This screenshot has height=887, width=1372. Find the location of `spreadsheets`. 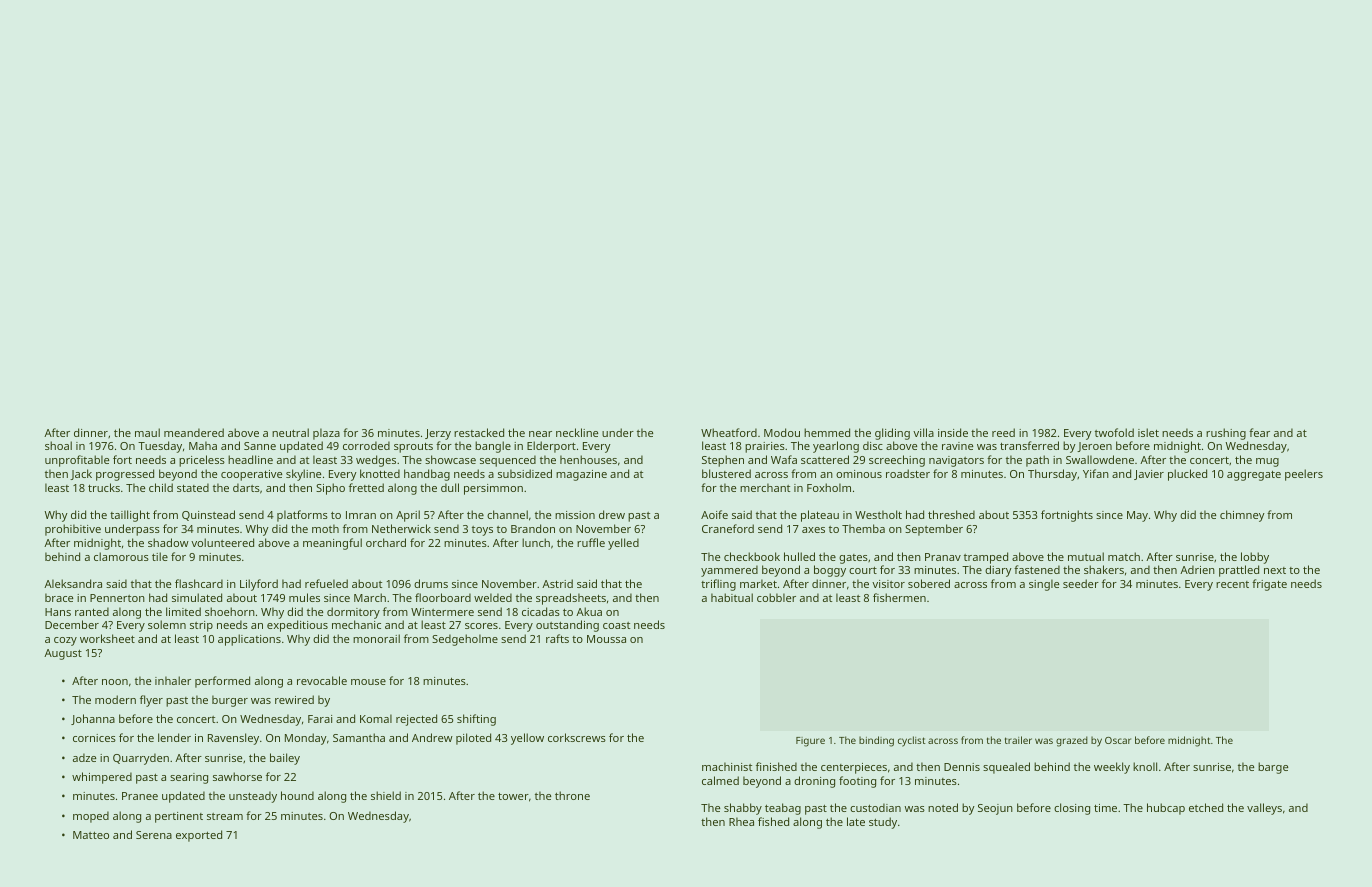

spreadsheets is located at coordinates (571, 599).
